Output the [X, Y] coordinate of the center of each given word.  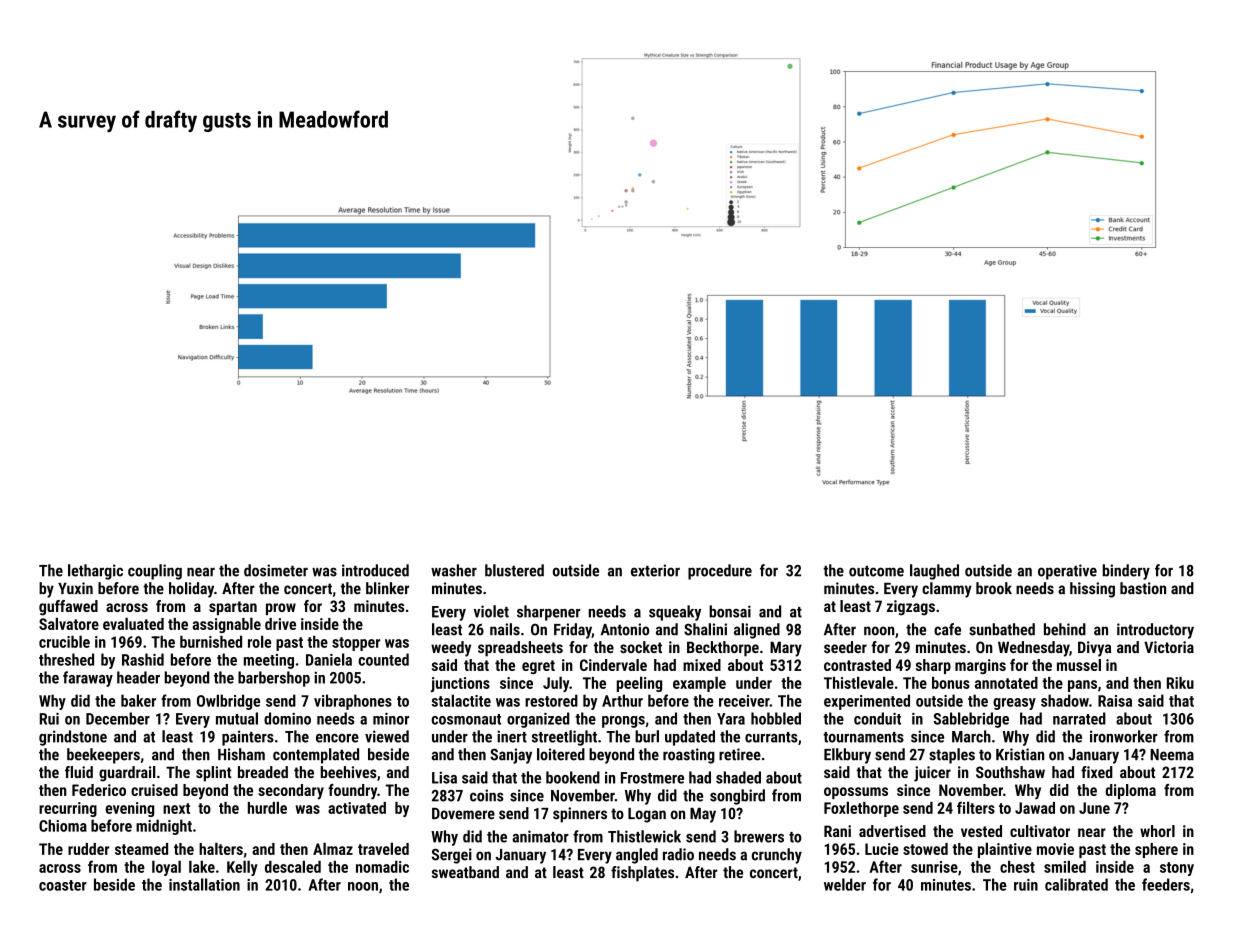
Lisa [444, 777]
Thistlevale [859, 682]
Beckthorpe [723, 649]
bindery [1126, 572]
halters [221, 848]
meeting [269, 661]
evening [129, 809]
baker [138, 700]
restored [551, 700]
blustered [514, 570]
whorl [1157, 831]
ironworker [1124, 736]
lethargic [95, 572]
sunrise [934, 867]
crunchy [777, 856]
